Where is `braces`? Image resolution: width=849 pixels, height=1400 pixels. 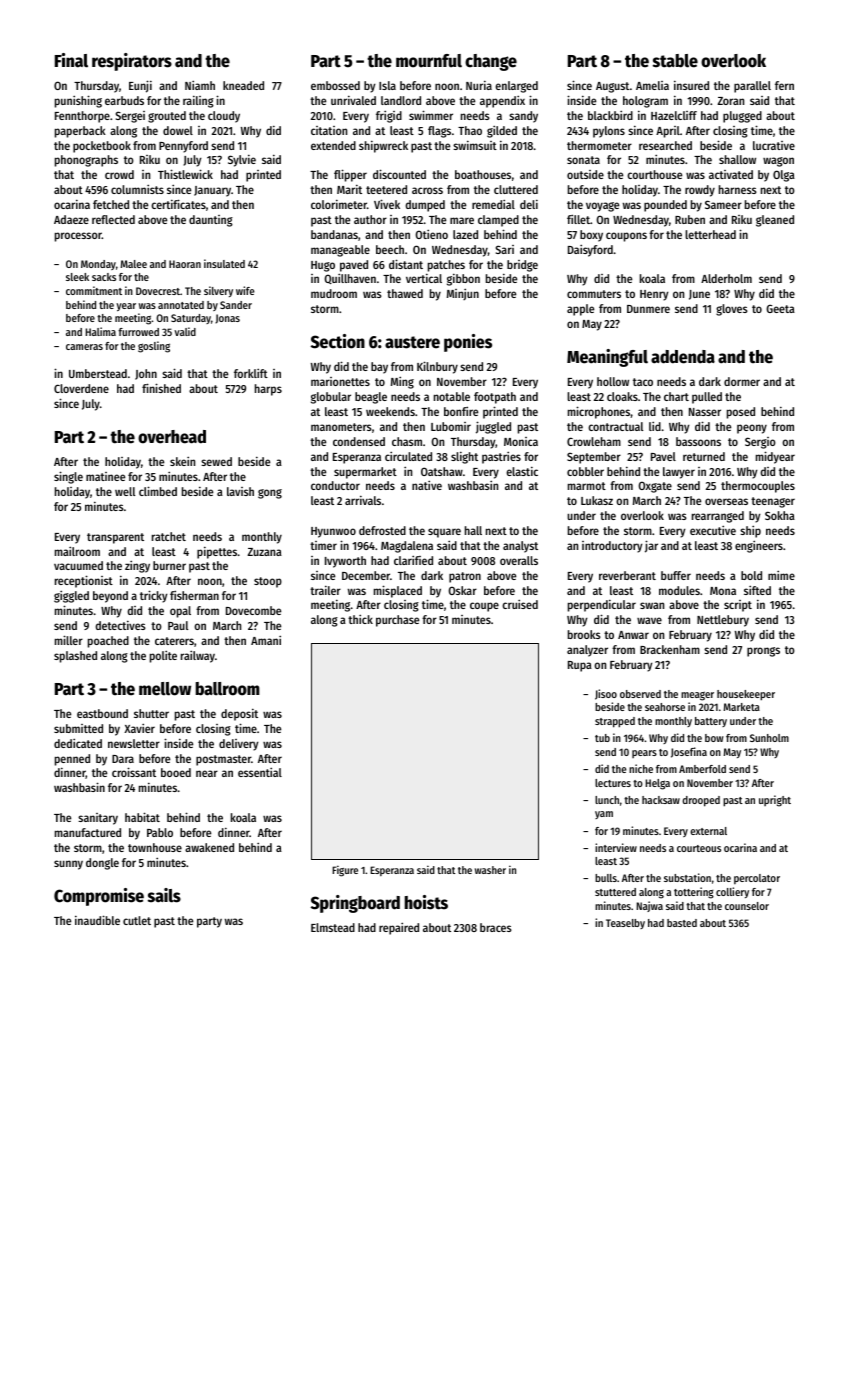 braces is located at coordinates (496, 927).
